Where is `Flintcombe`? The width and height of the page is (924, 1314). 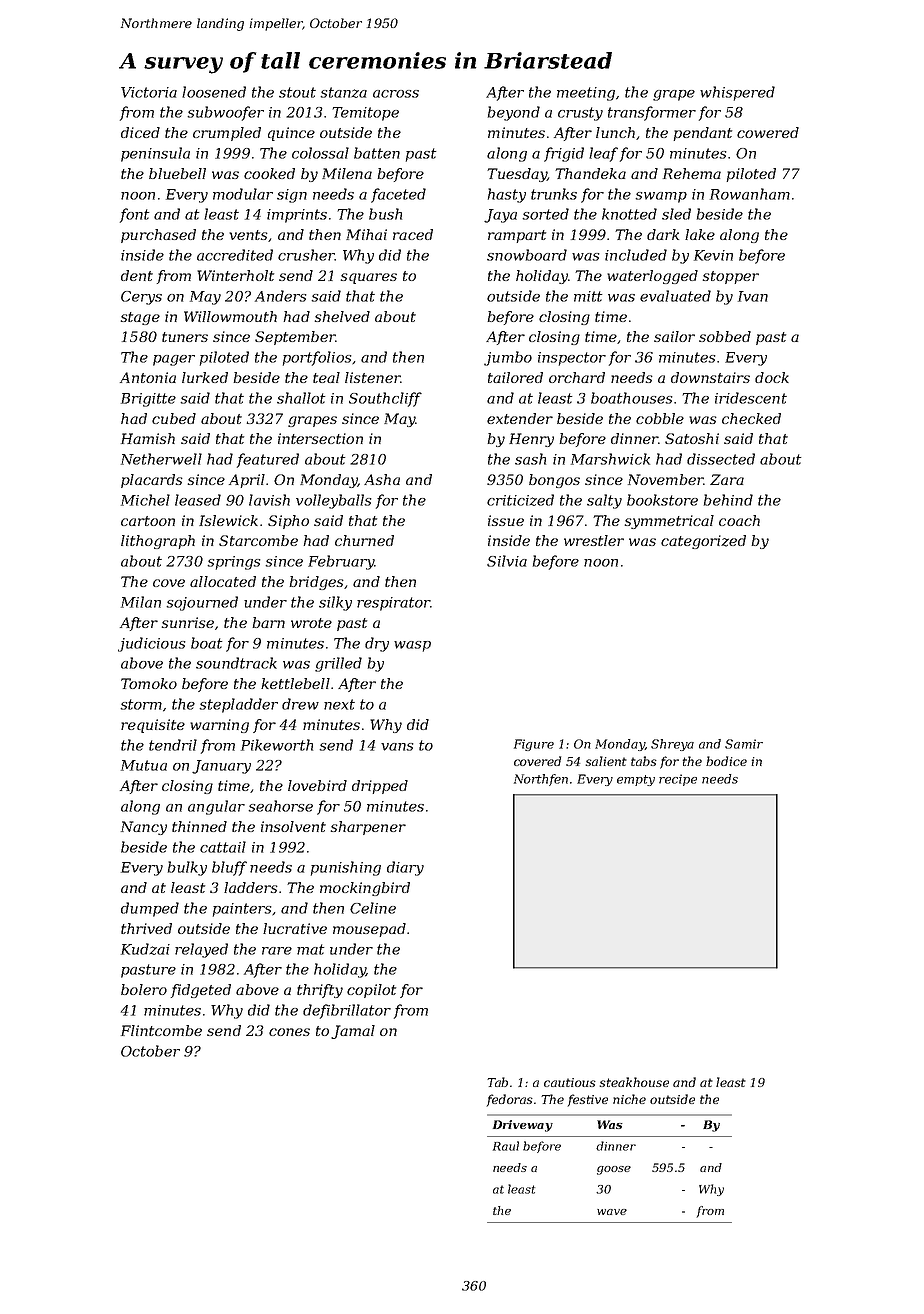
Flintcombe is located at coordinates (161, 1030).
